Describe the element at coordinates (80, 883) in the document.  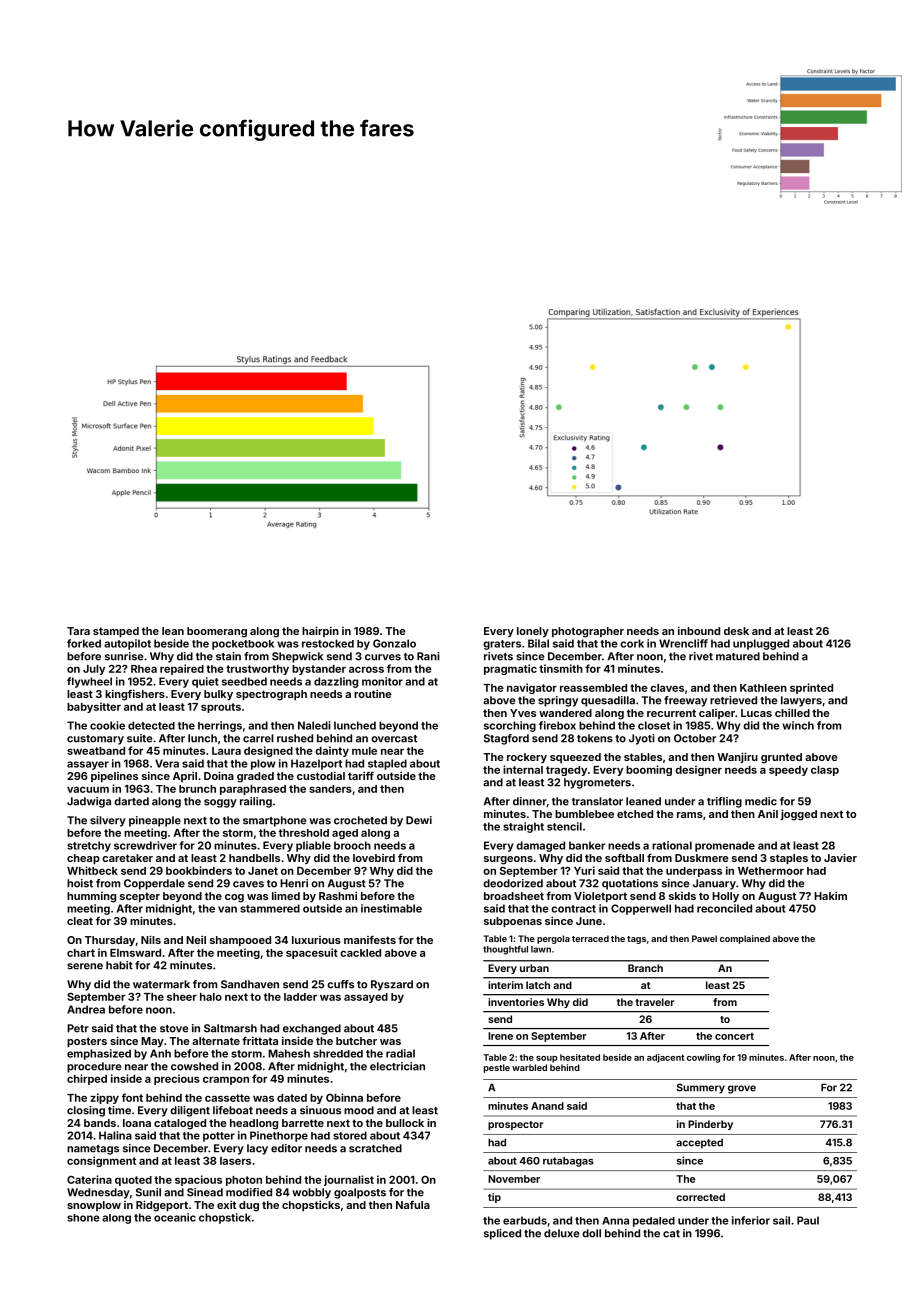
I see `hoist` at that location.
